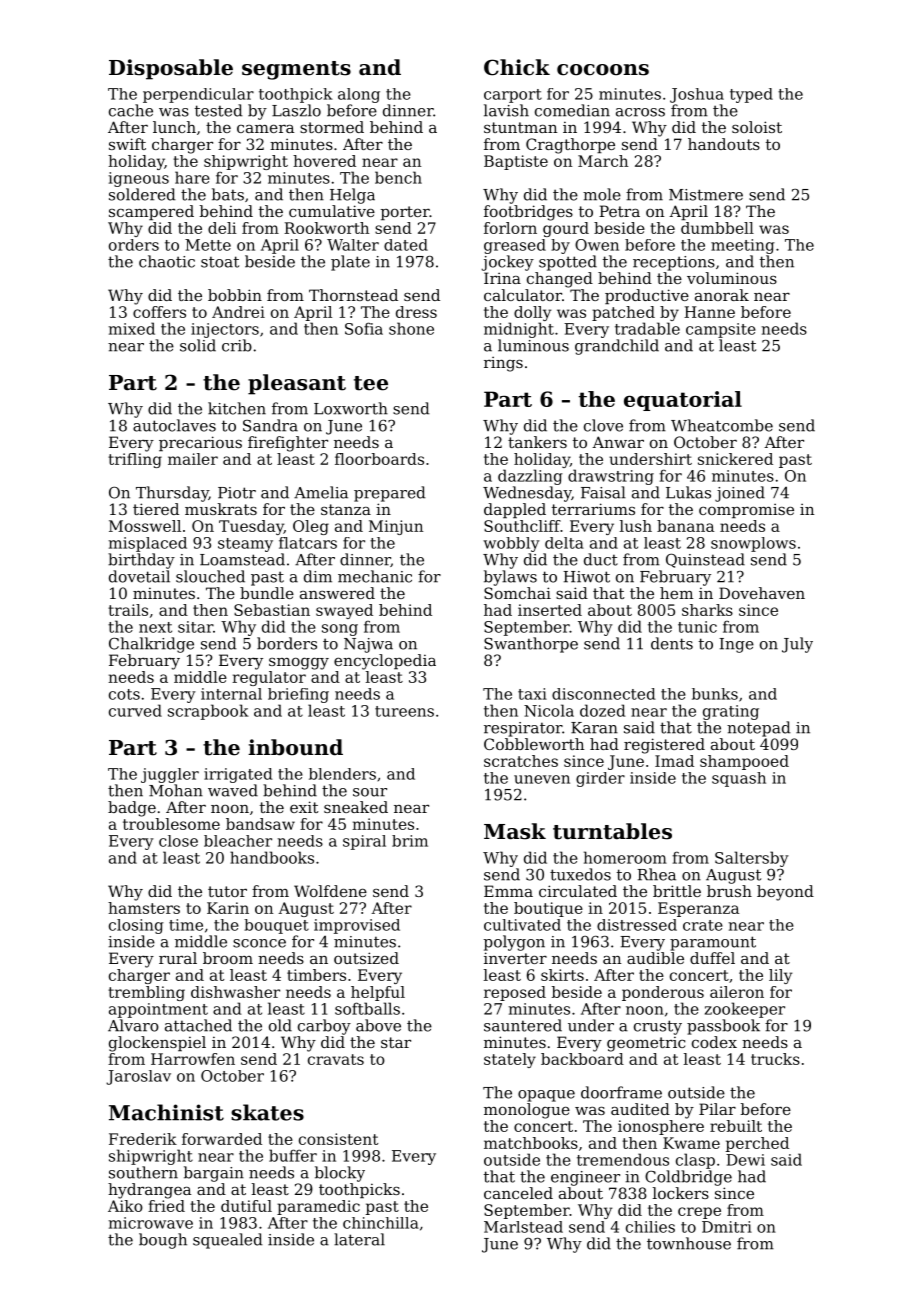 The width and height of the screenshot is (924, 1308). I want to click on scampered, so click(151, 212).
